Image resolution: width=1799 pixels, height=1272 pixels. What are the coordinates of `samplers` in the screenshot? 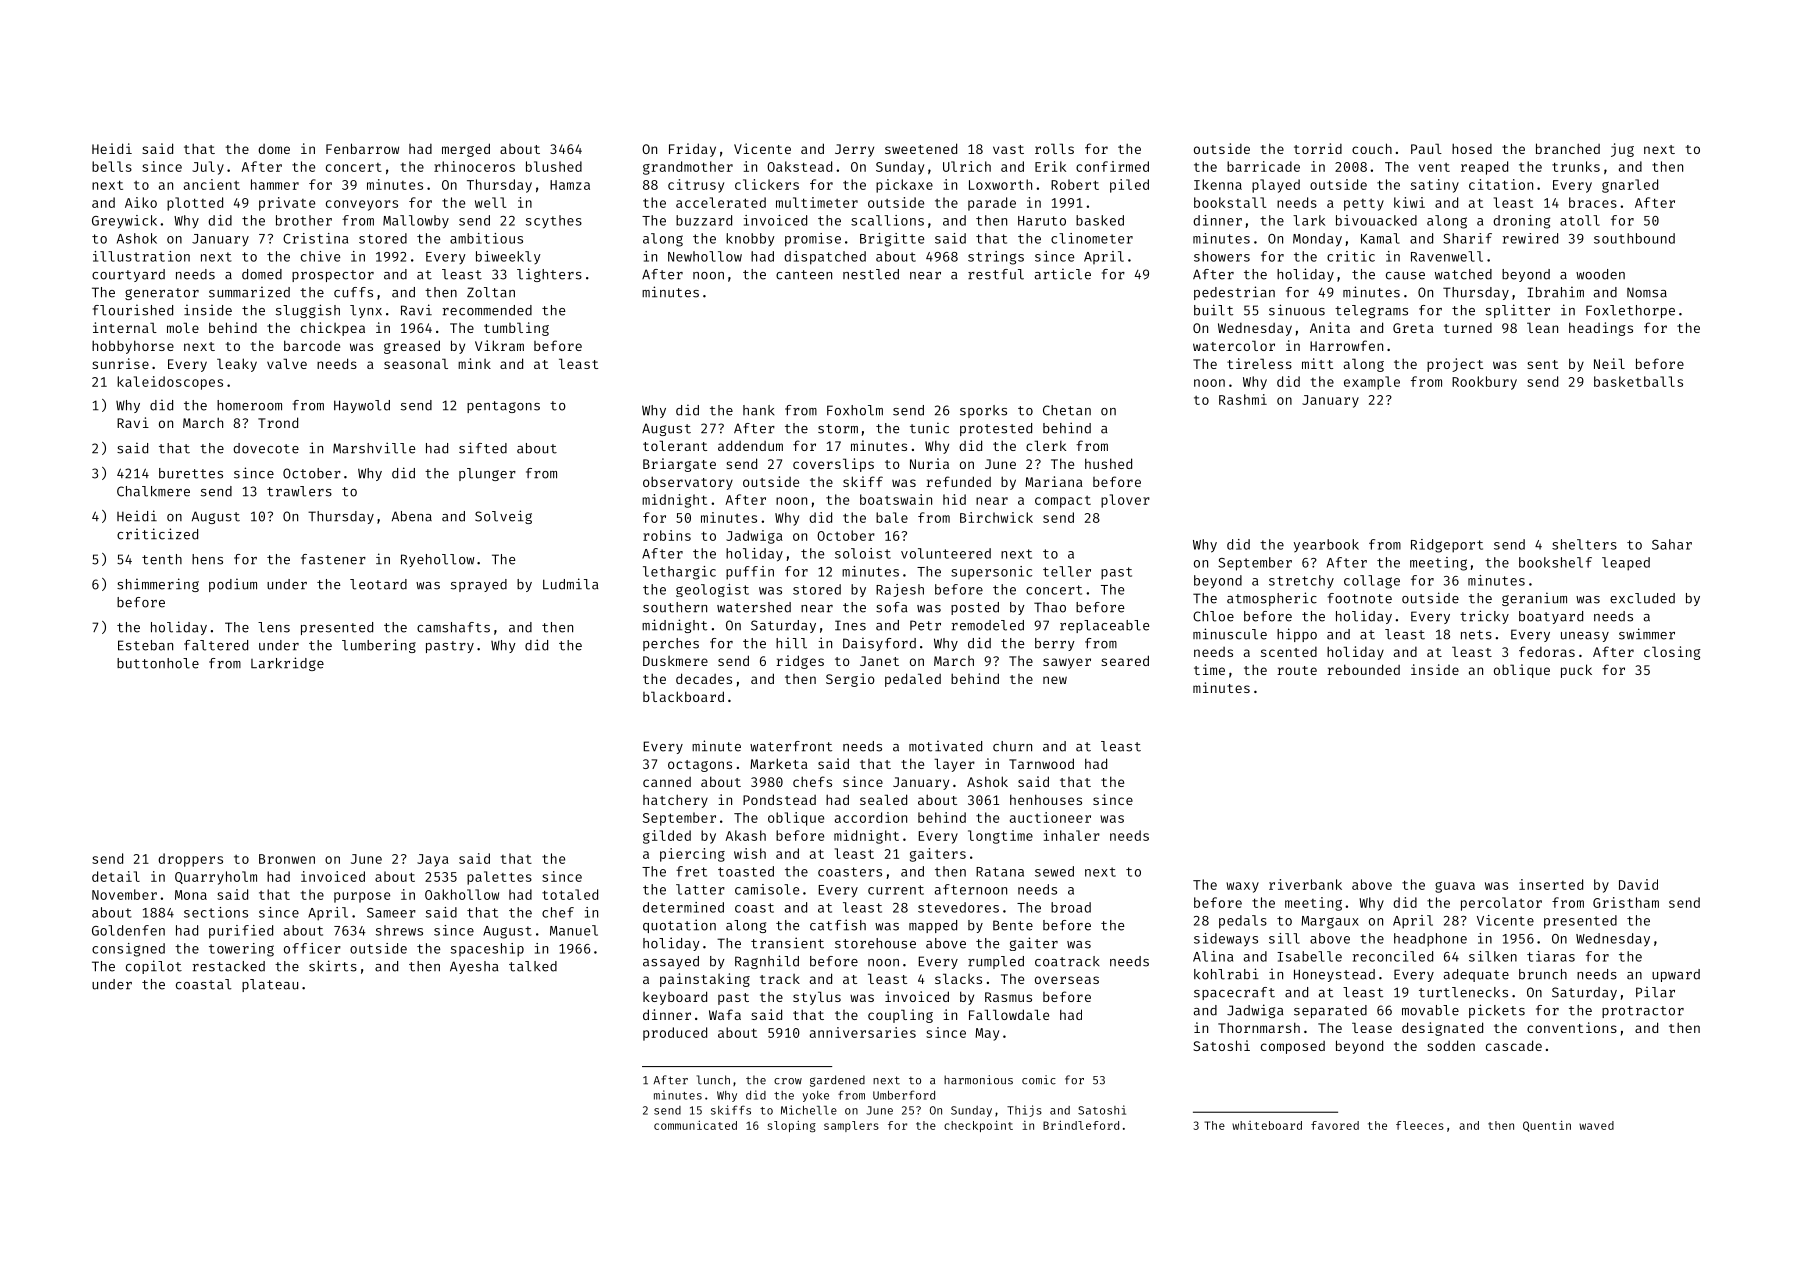 It's located at (851, 1126).
